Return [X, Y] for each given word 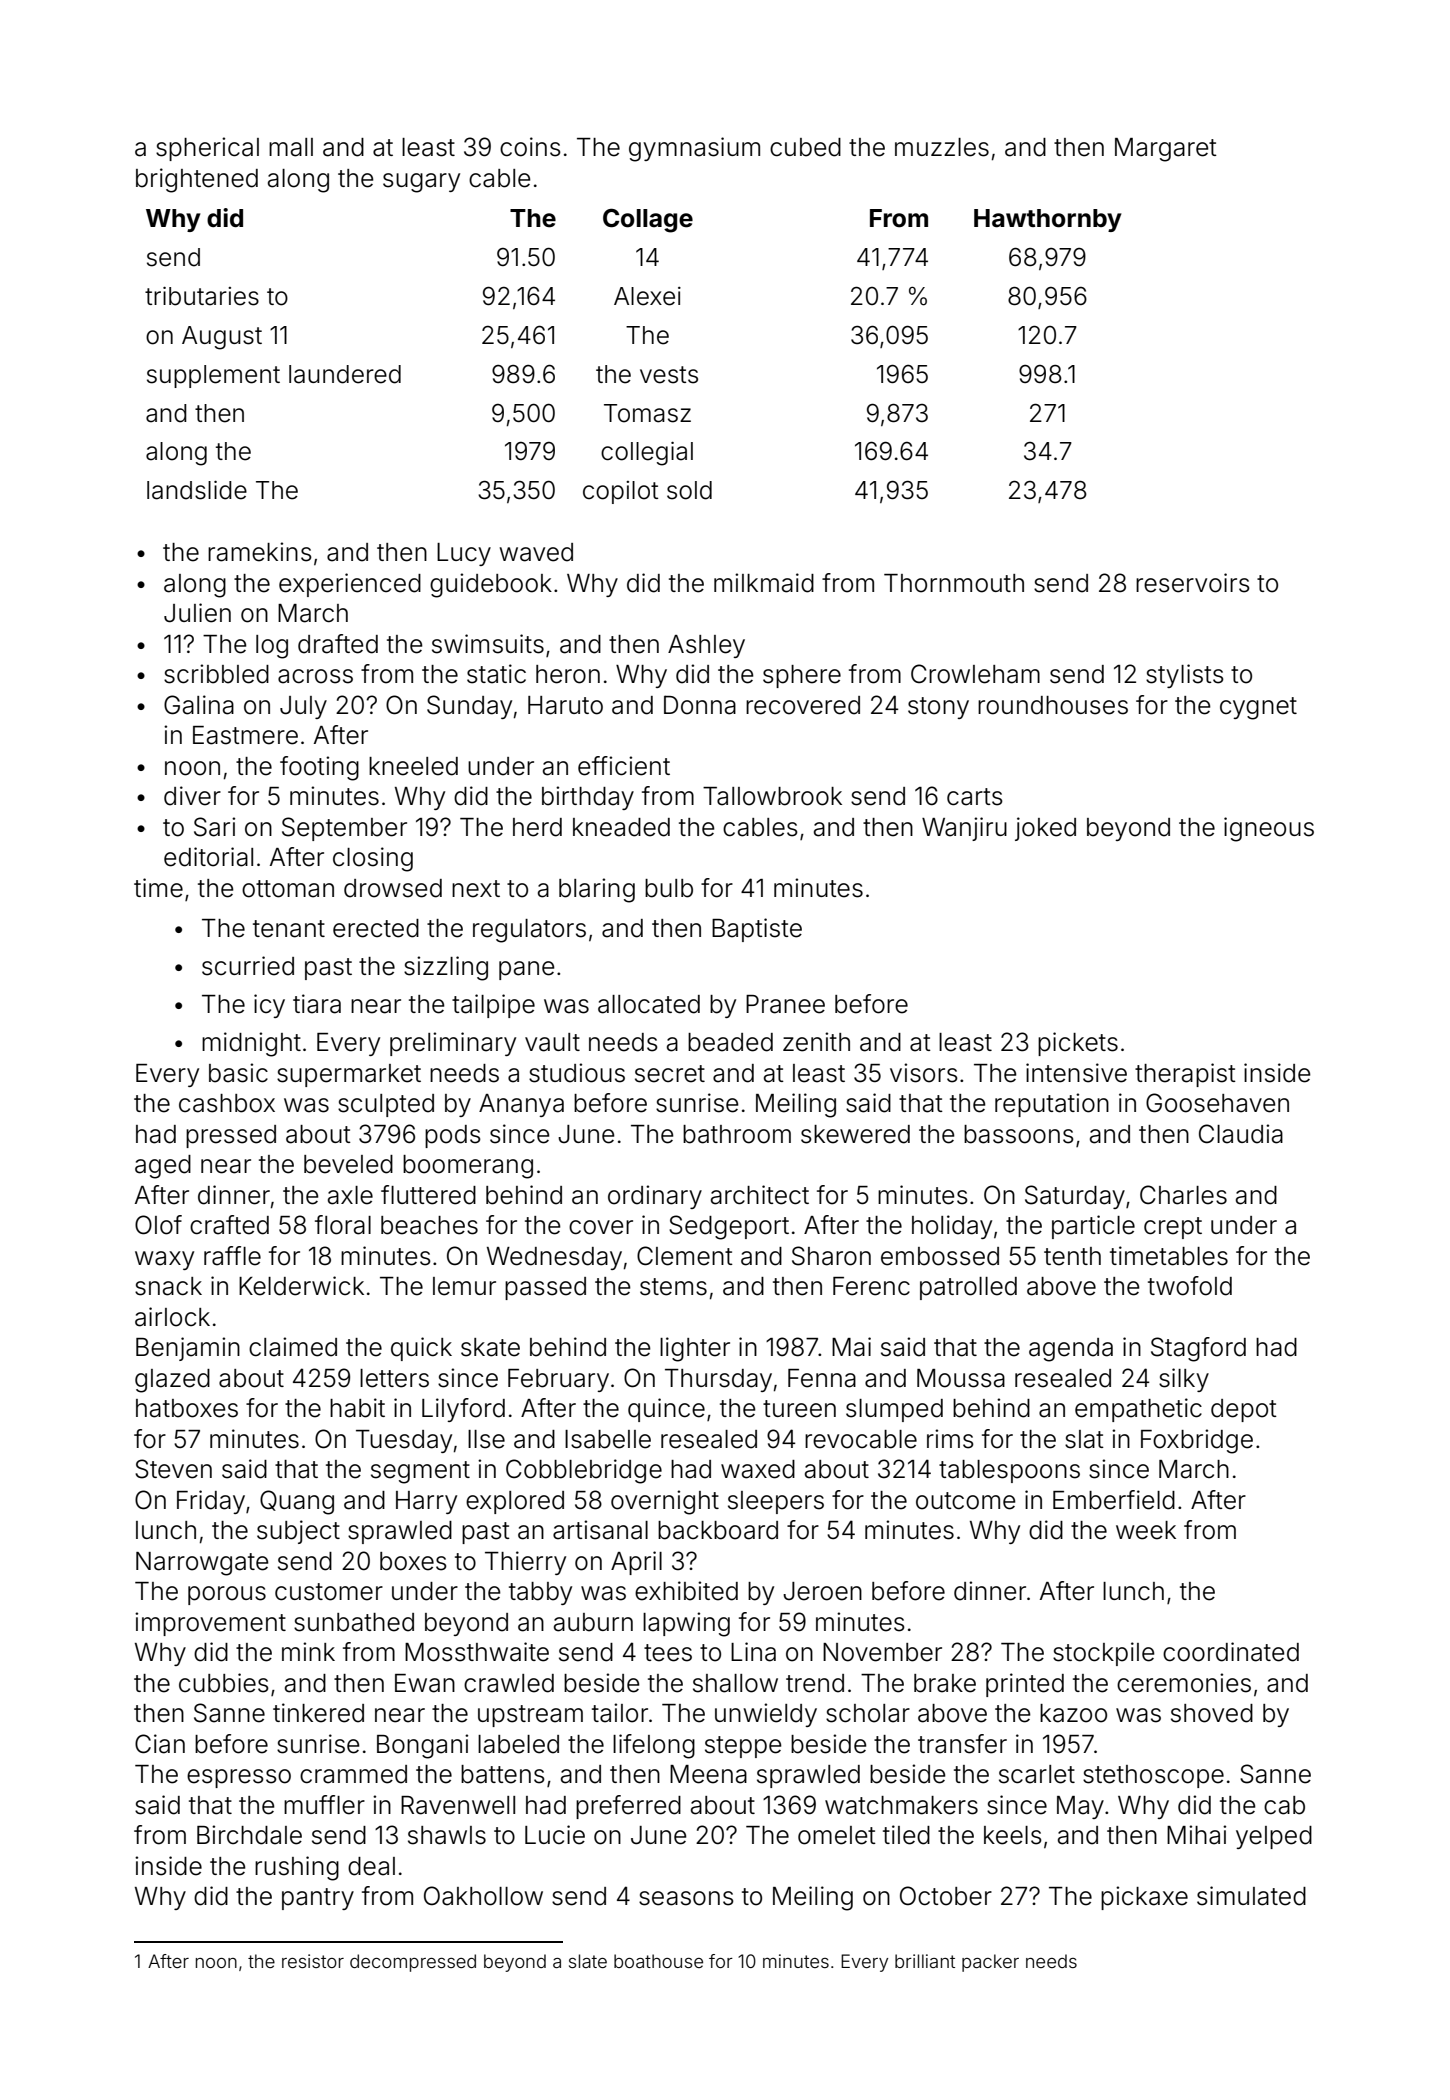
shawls [447, 1835]
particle [1093, 1227]
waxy [164, 1260]
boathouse [658, 1961]
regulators [529, 931]
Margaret [1166, 150]
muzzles [942, 147]
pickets [1078, 1044]
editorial [208, 857]
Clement [685, 1256]
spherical [207, 149]
